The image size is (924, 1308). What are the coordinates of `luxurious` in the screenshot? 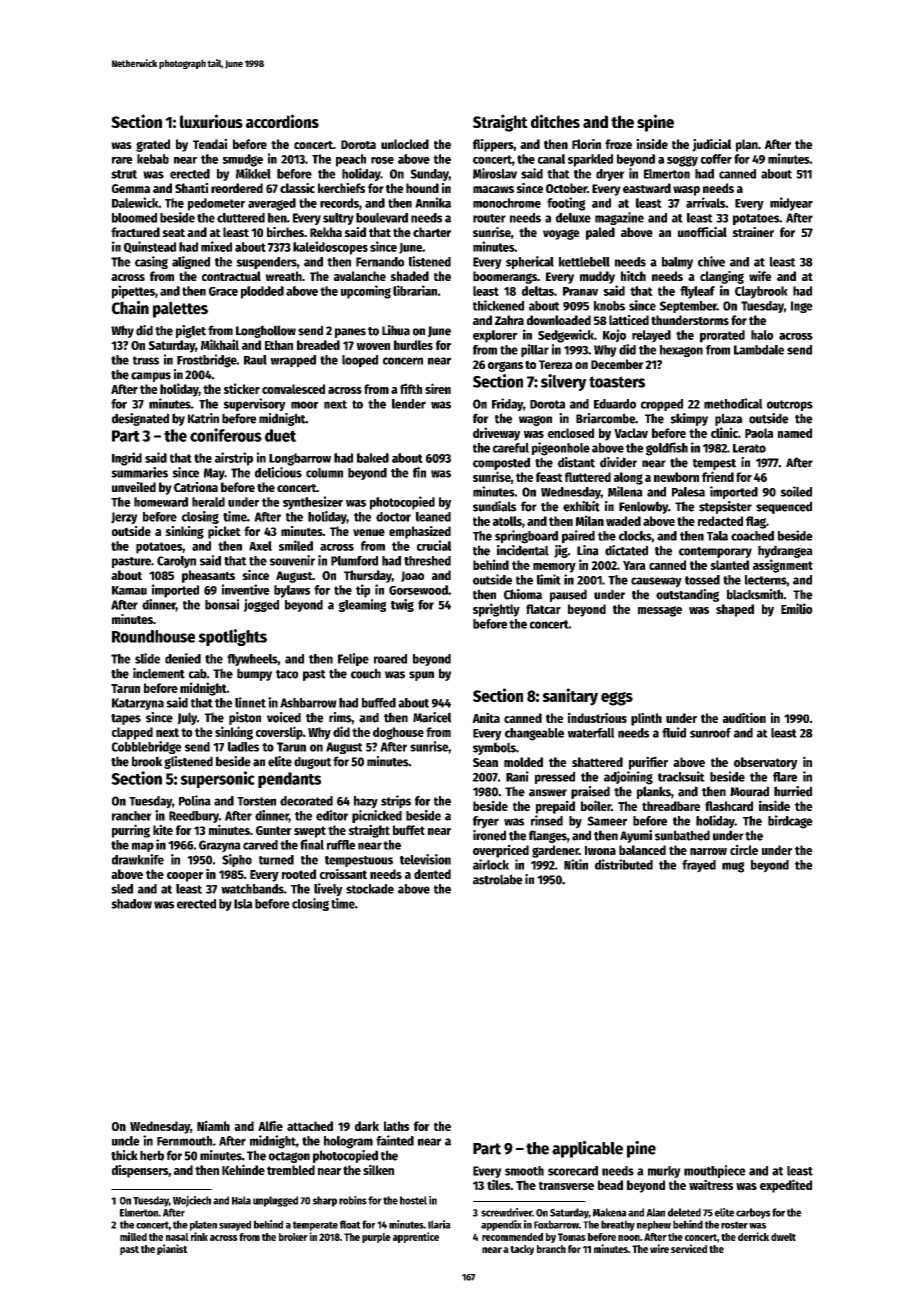 It's located at (211, 121).
